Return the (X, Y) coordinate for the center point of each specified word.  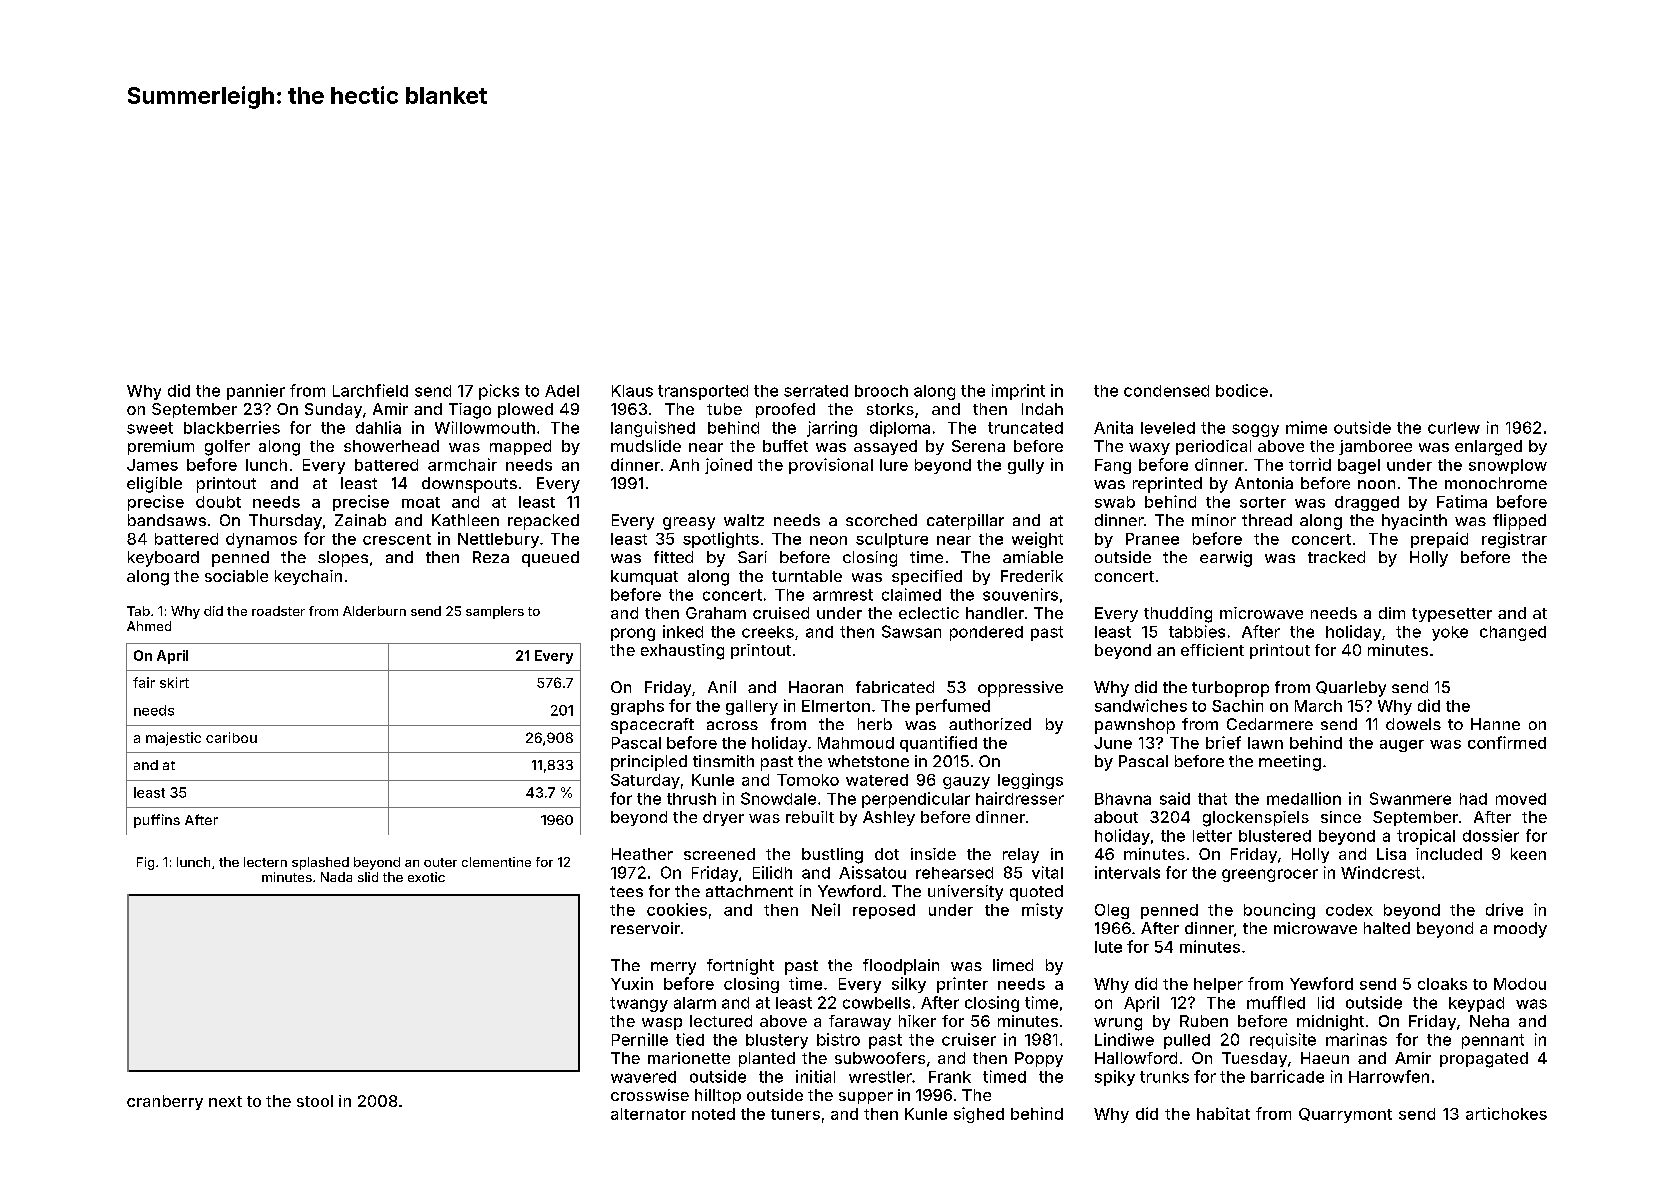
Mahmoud (856, 743)
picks (499, 392)
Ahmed (149, 626)
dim (1392, 613)
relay (1021, 855)
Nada (336, 877)
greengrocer (1270, 875)
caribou (231, 737)
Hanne (1495, 724)
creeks (768, 632)
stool (315, 1101)
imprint (1018, 392)
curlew (1454, 428)
